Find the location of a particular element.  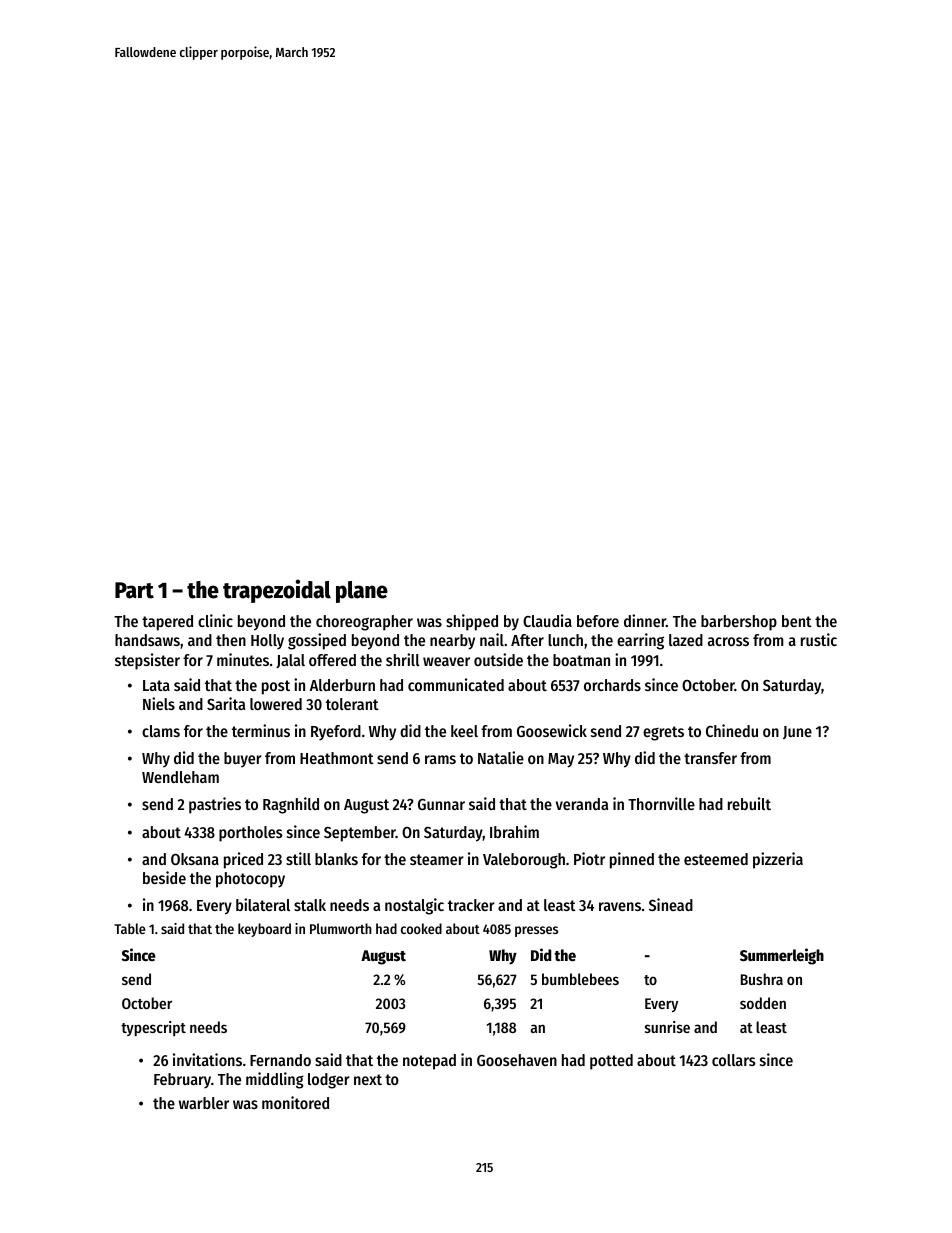

trapezoidal is located at coordinates (277, 591).
